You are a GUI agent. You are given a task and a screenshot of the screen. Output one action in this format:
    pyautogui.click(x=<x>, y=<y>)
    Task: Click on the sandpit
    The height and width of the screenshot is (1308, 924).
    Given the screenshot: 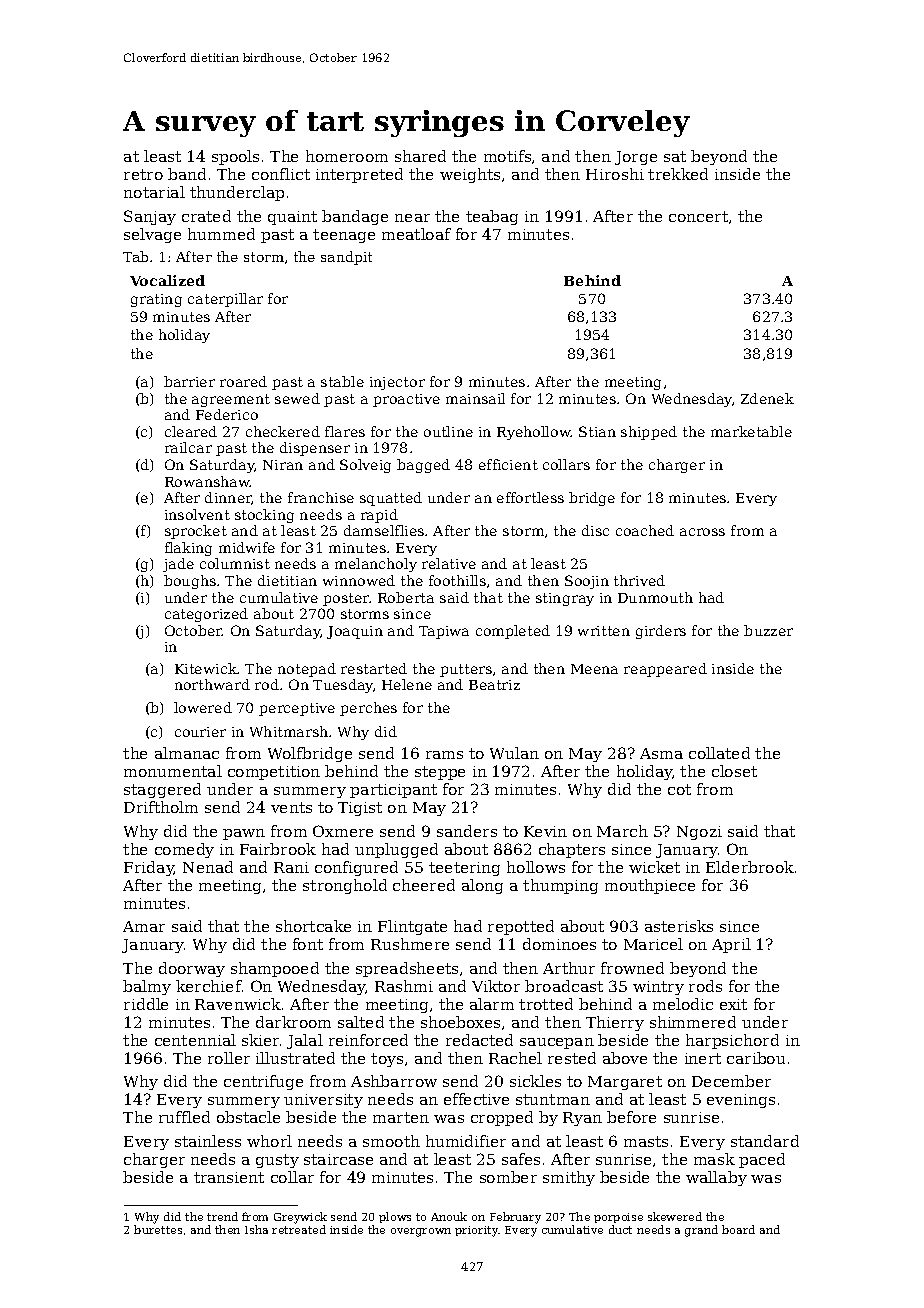 What is the action you would take?
    pyautogui.click(x=346, y=258)
